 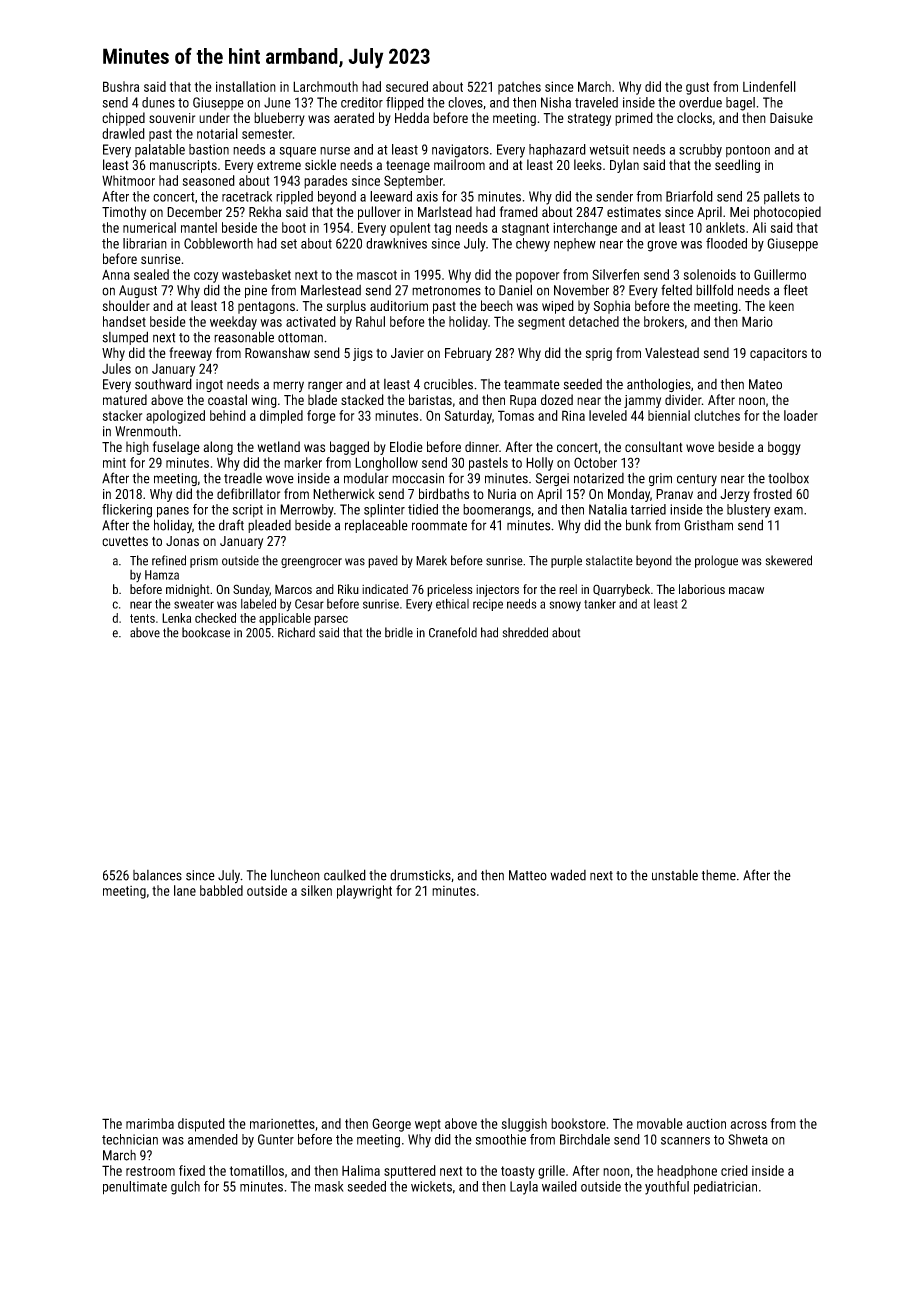 What do you see at coordinates (364, 892) in the screenshot?
I see `playwright` at bounding box center [364, 892].
